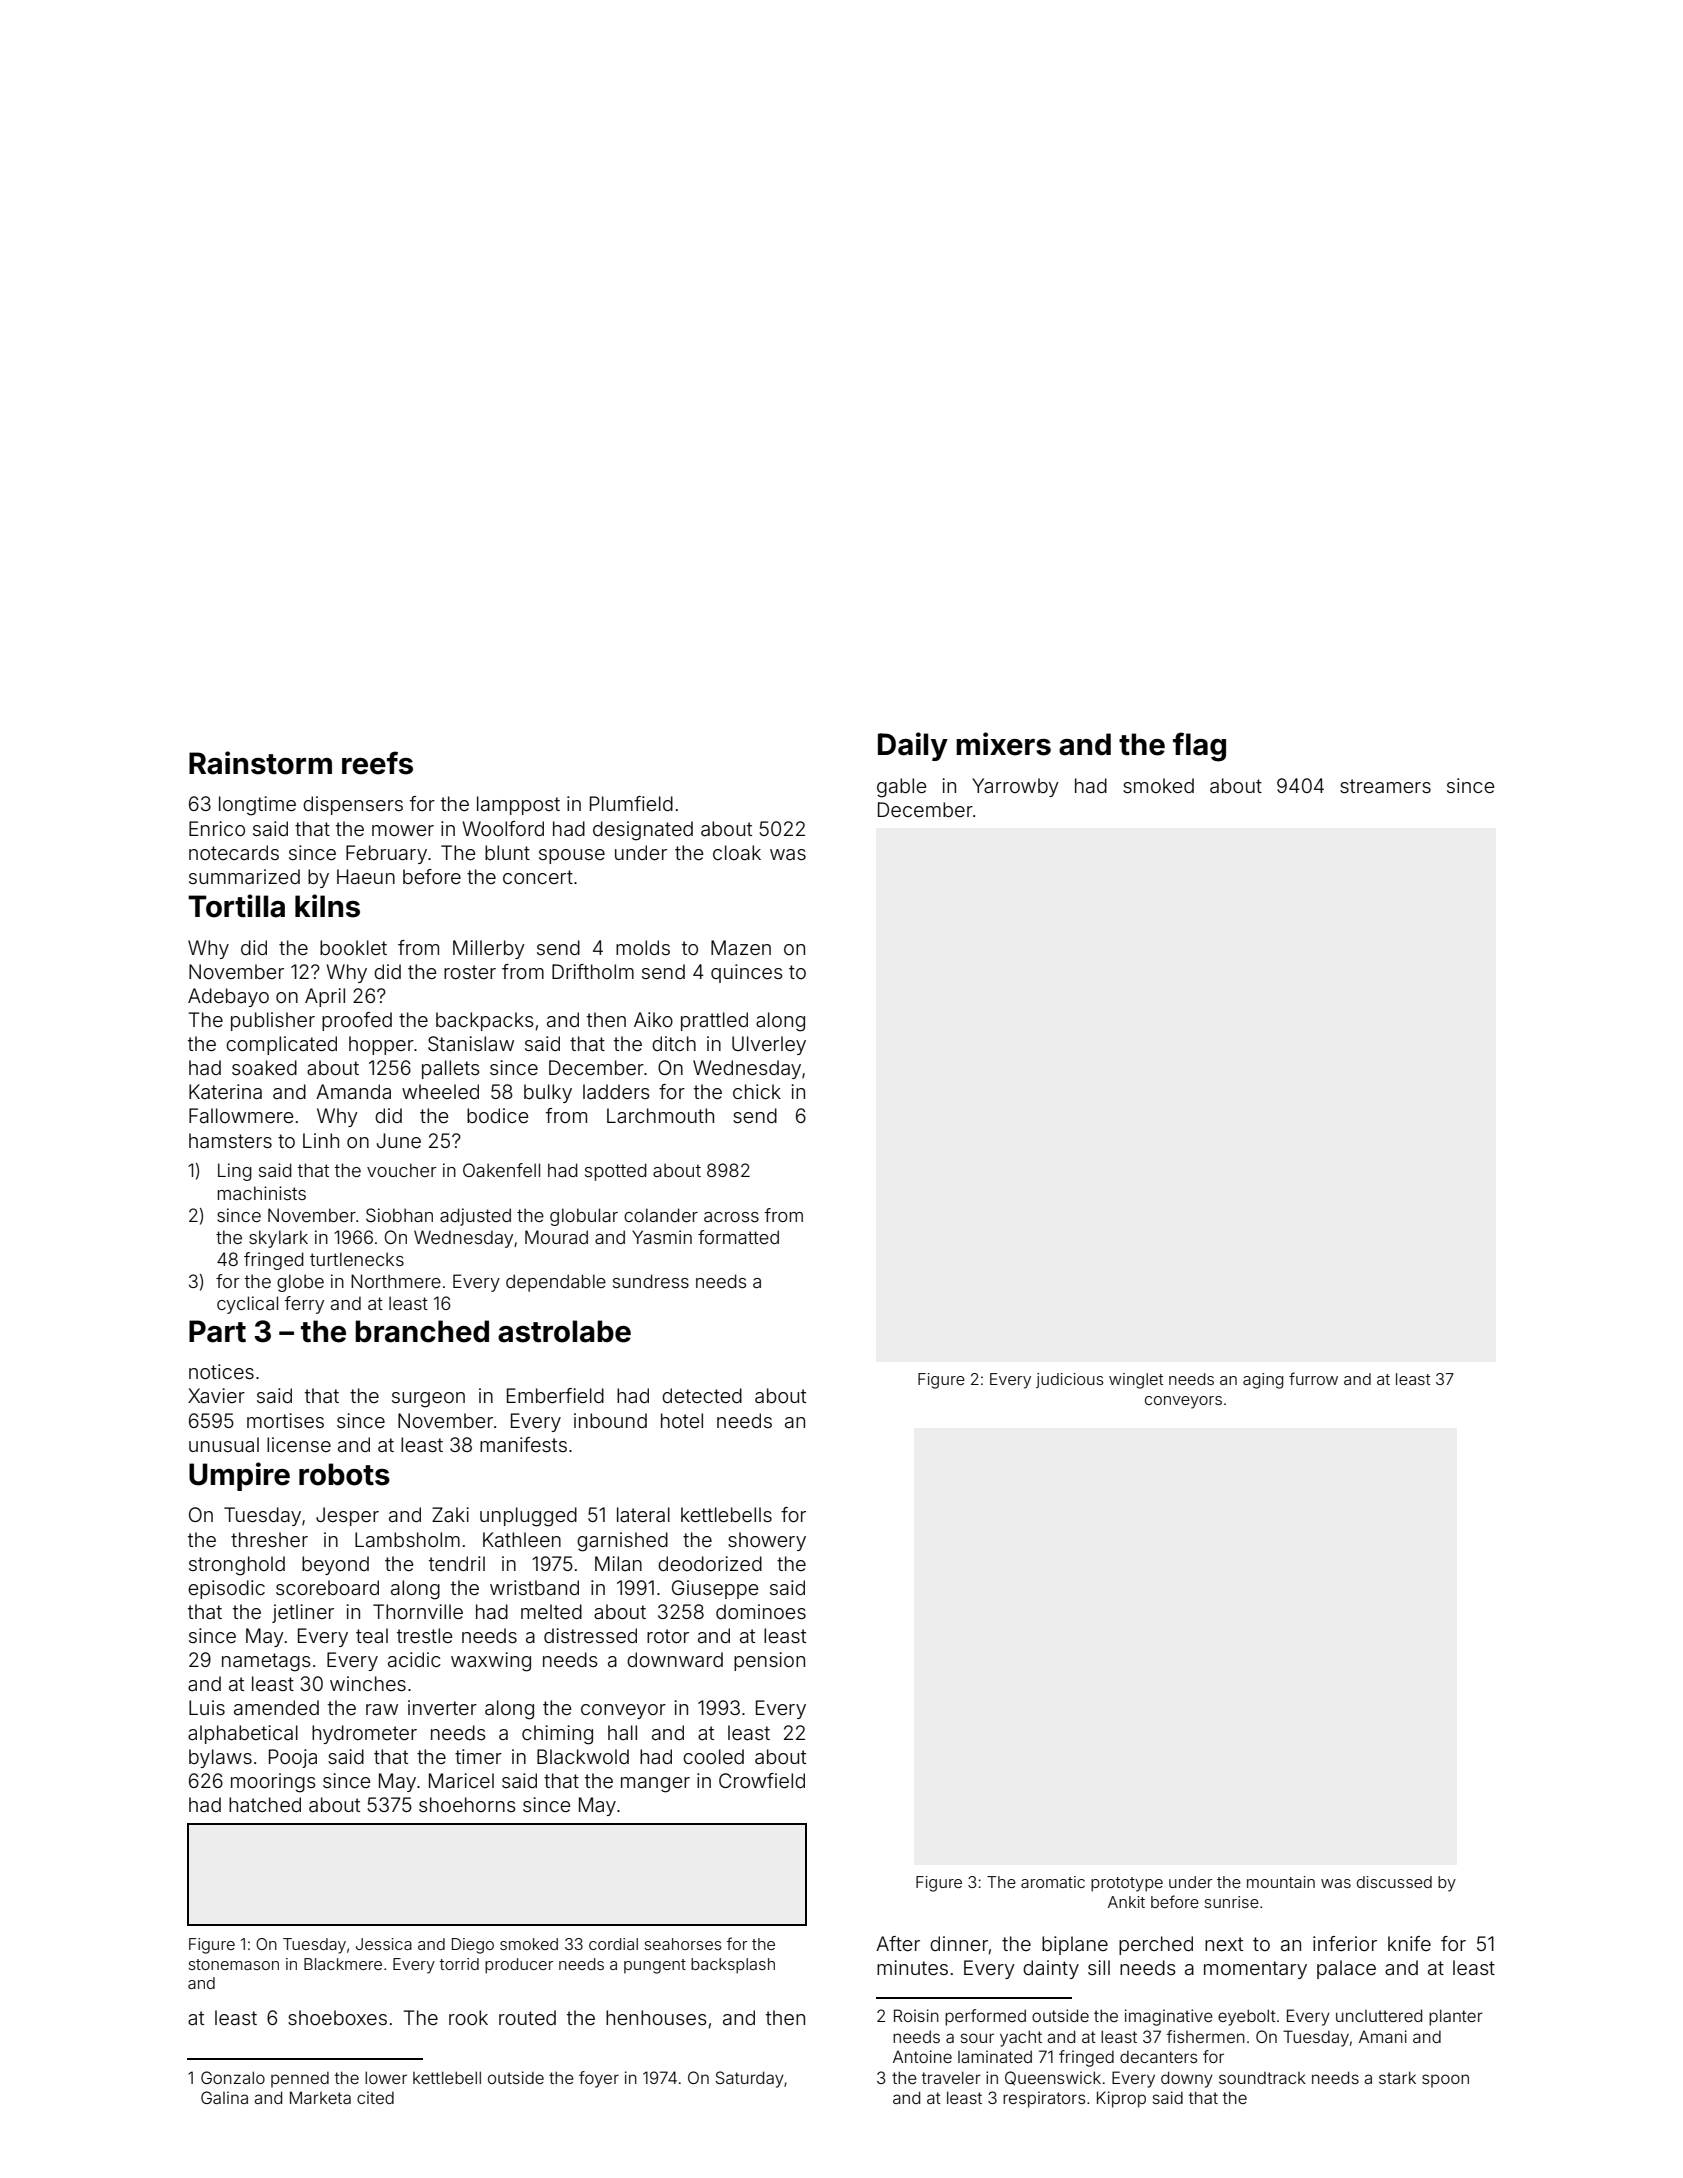 Image resolution: width=1683 pixels, height=2178 pixels. What do you see at coordinates (738, 1237) in the image?
I see `formatted` at bounding box center [738, 1237].
